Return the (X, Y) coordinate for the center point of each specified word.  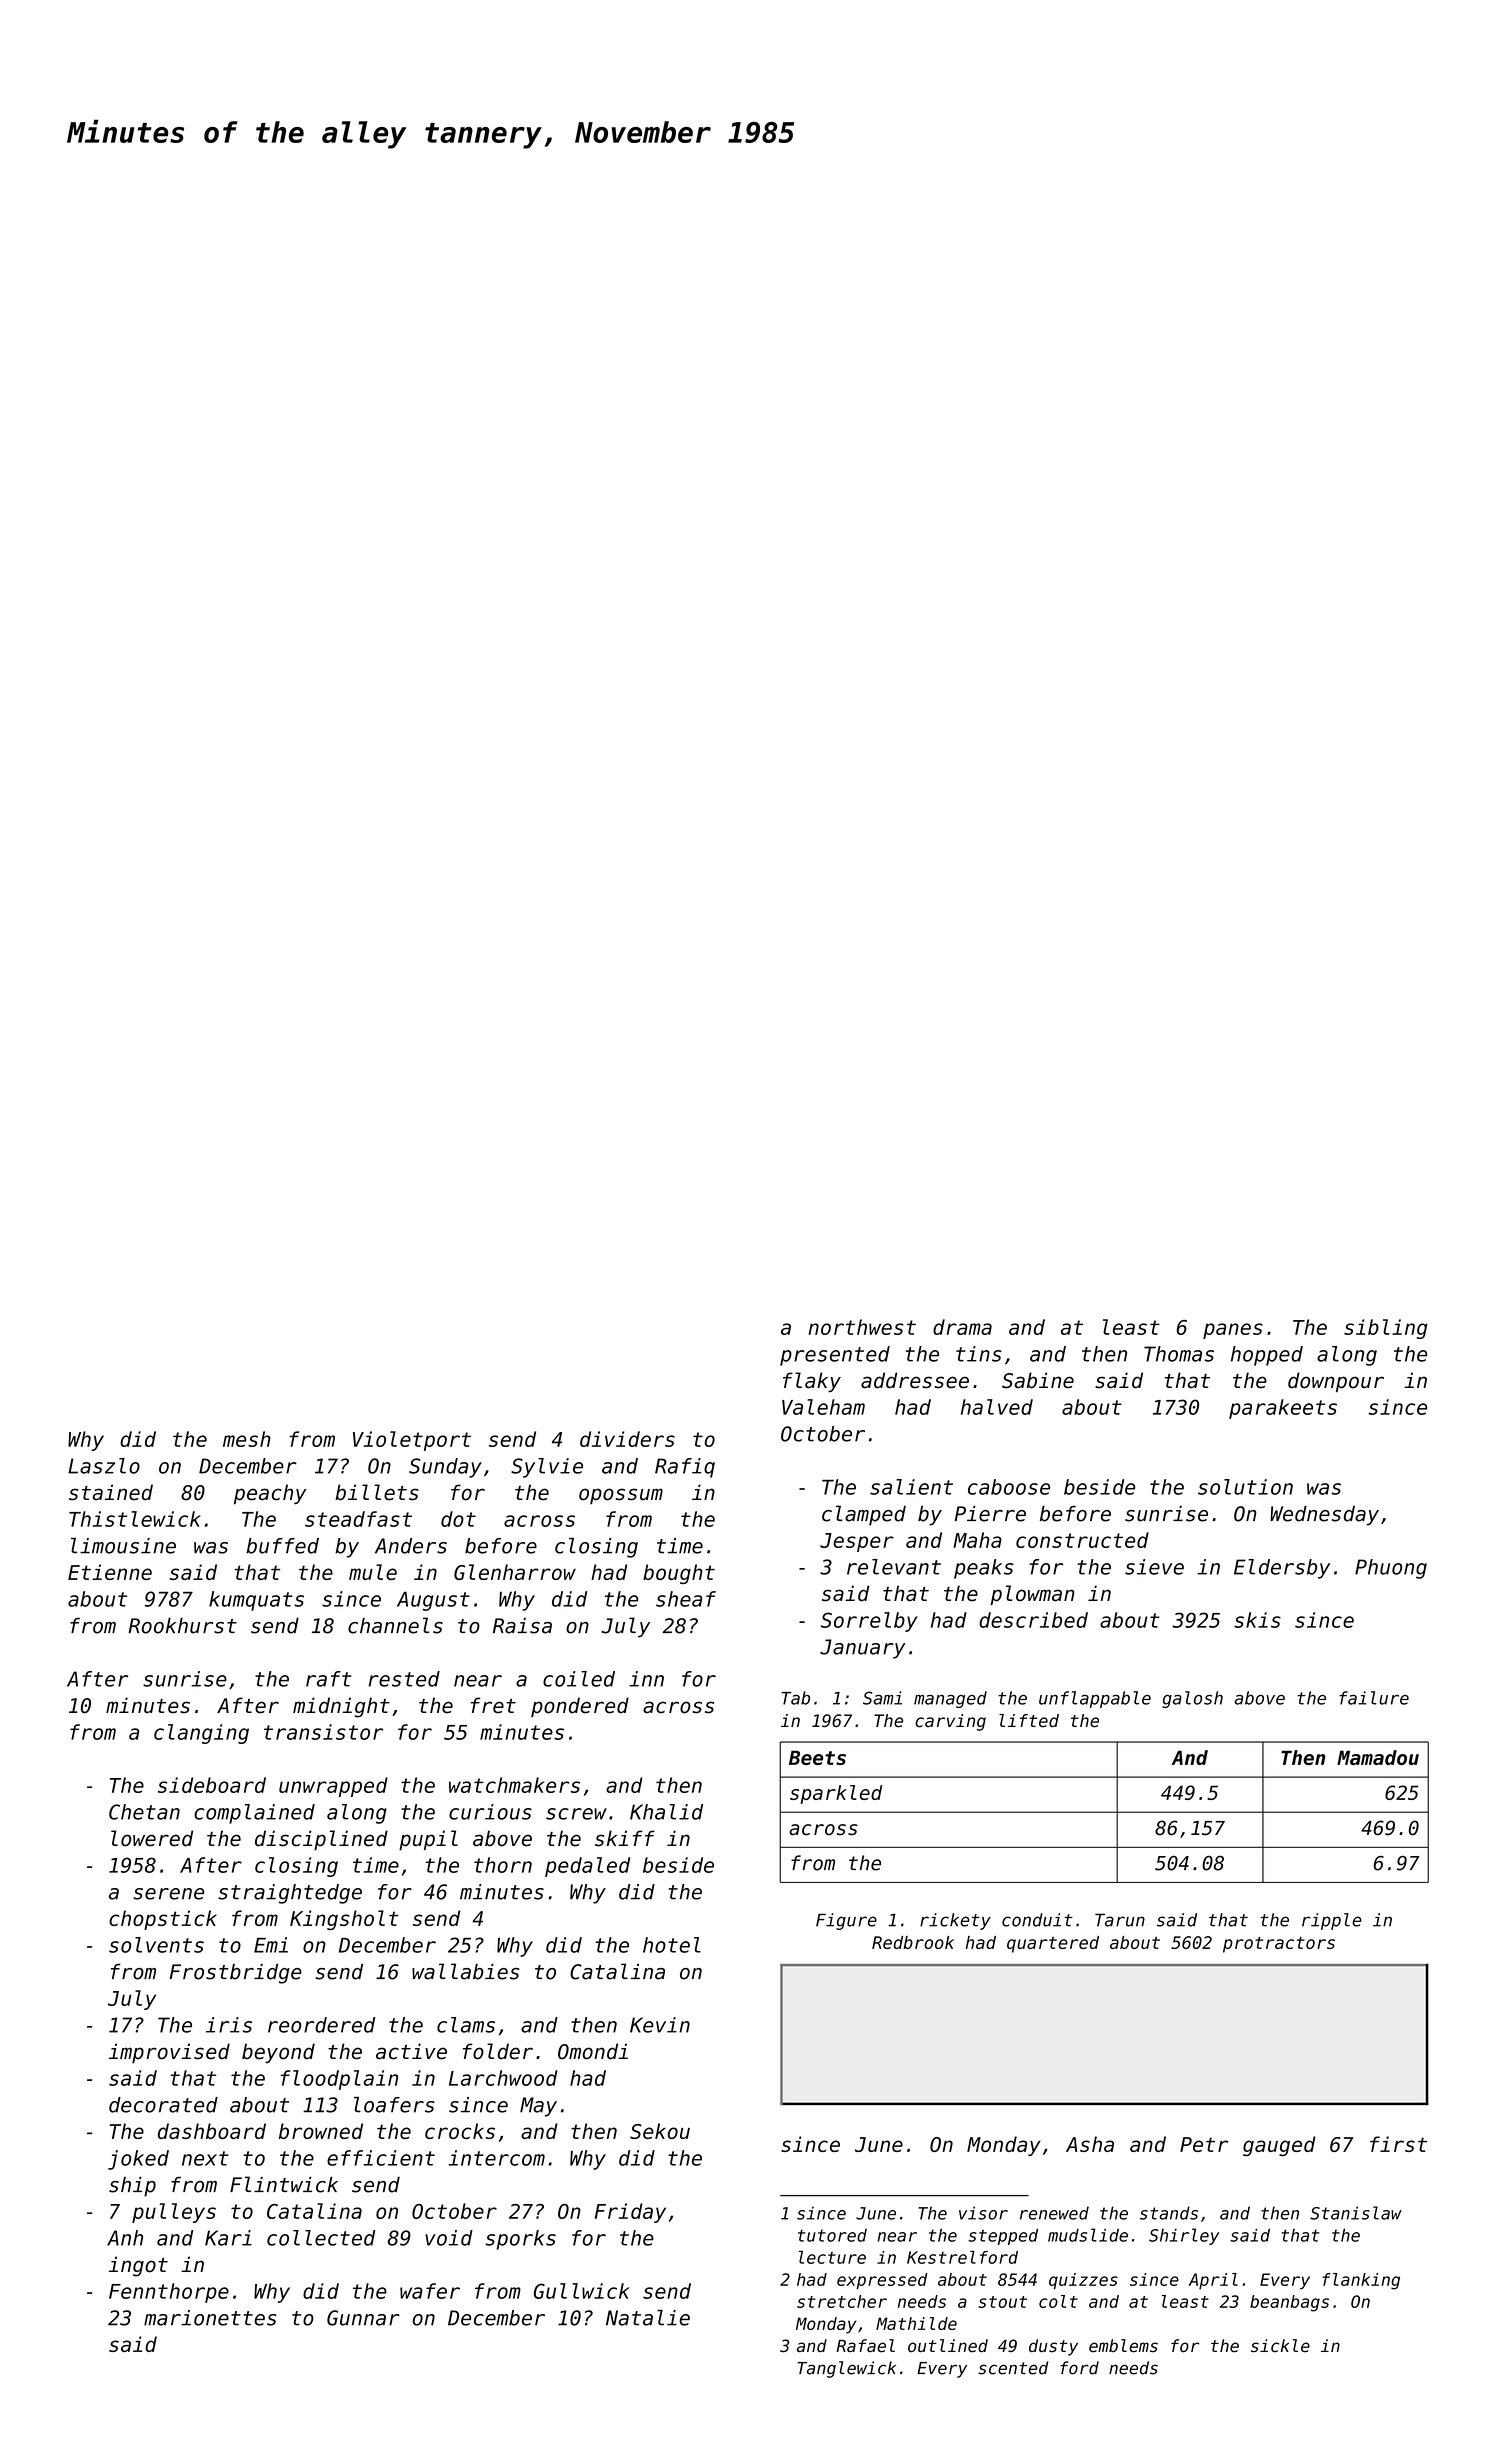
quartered (1053, 1944)
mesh (247, 1439)
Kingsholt (344, 1920)
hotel (672, 1945)
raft (329, 1679)
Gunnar (363, 2318)
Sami (882, 1698)
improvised (169, 2053)
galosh (1192, 1699)
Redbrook (913, 1942)
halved (997, 1407)
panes (1233, 1331)
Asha (1090, 2144)
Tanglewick (846, 2369)
